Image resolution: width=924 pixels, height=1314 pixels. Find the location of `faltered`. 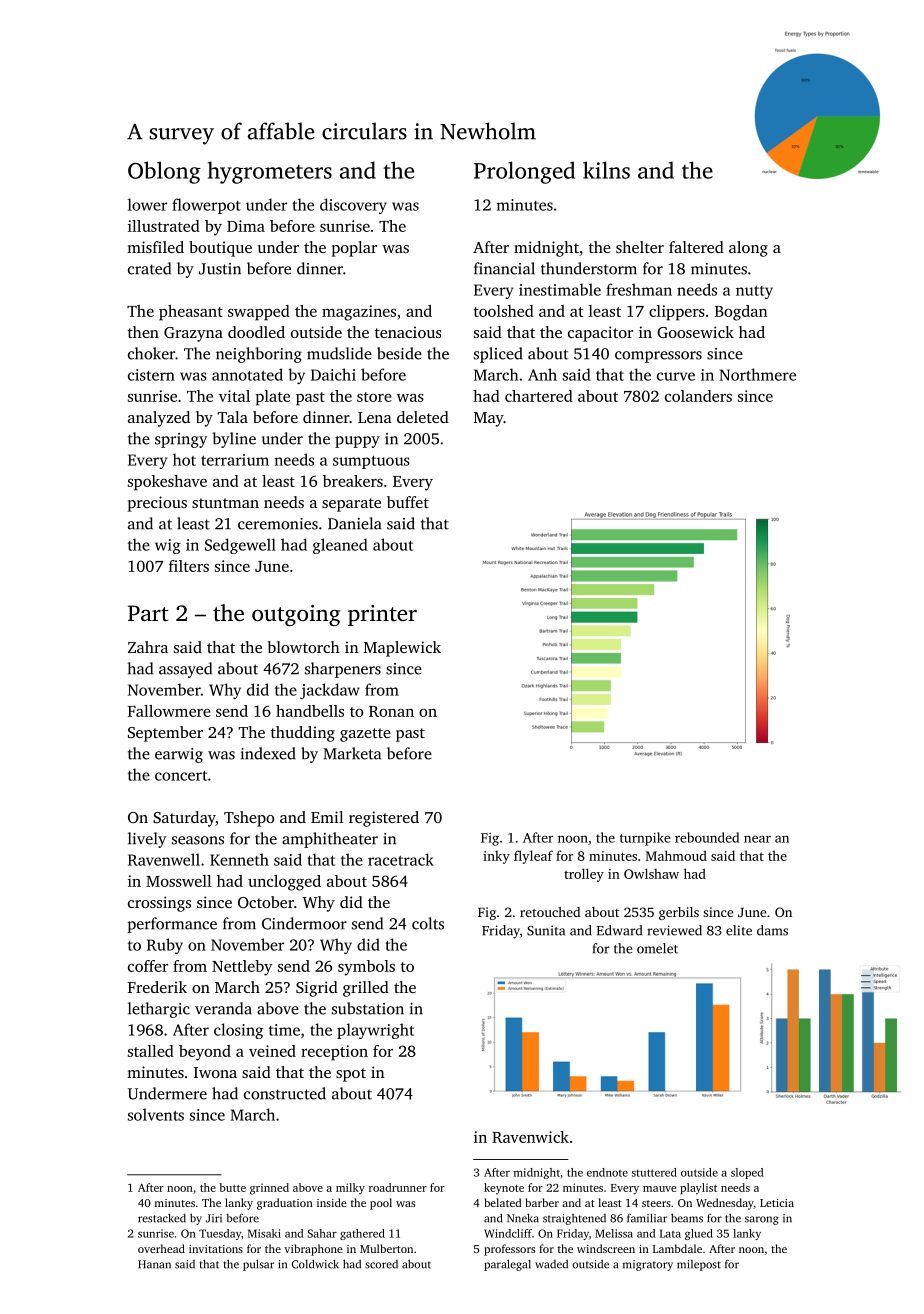

faltered is located at coordinates (696, 247).
